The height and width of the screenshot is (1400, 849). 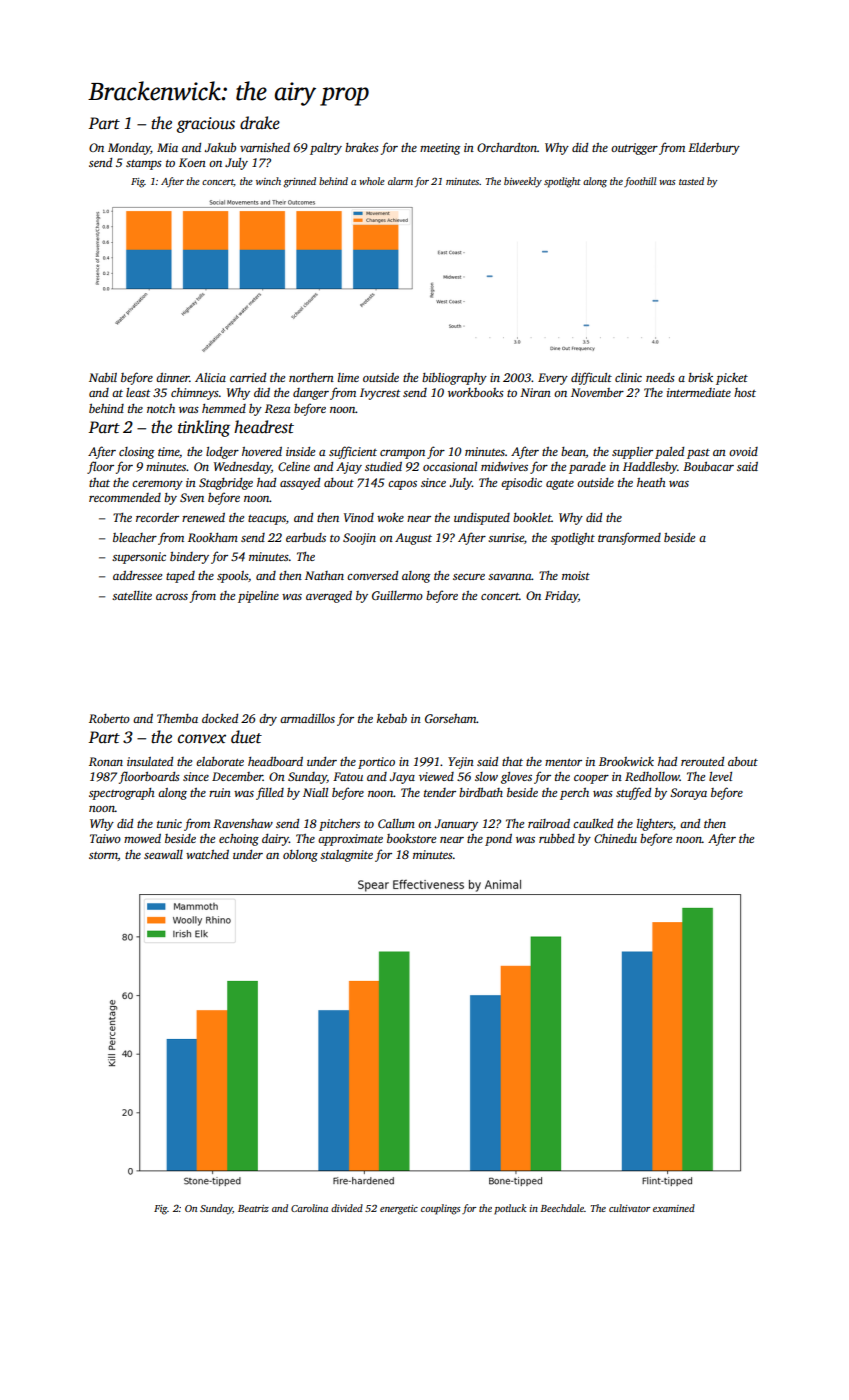 I want to click on transformed, so click(x=629, y=538).
